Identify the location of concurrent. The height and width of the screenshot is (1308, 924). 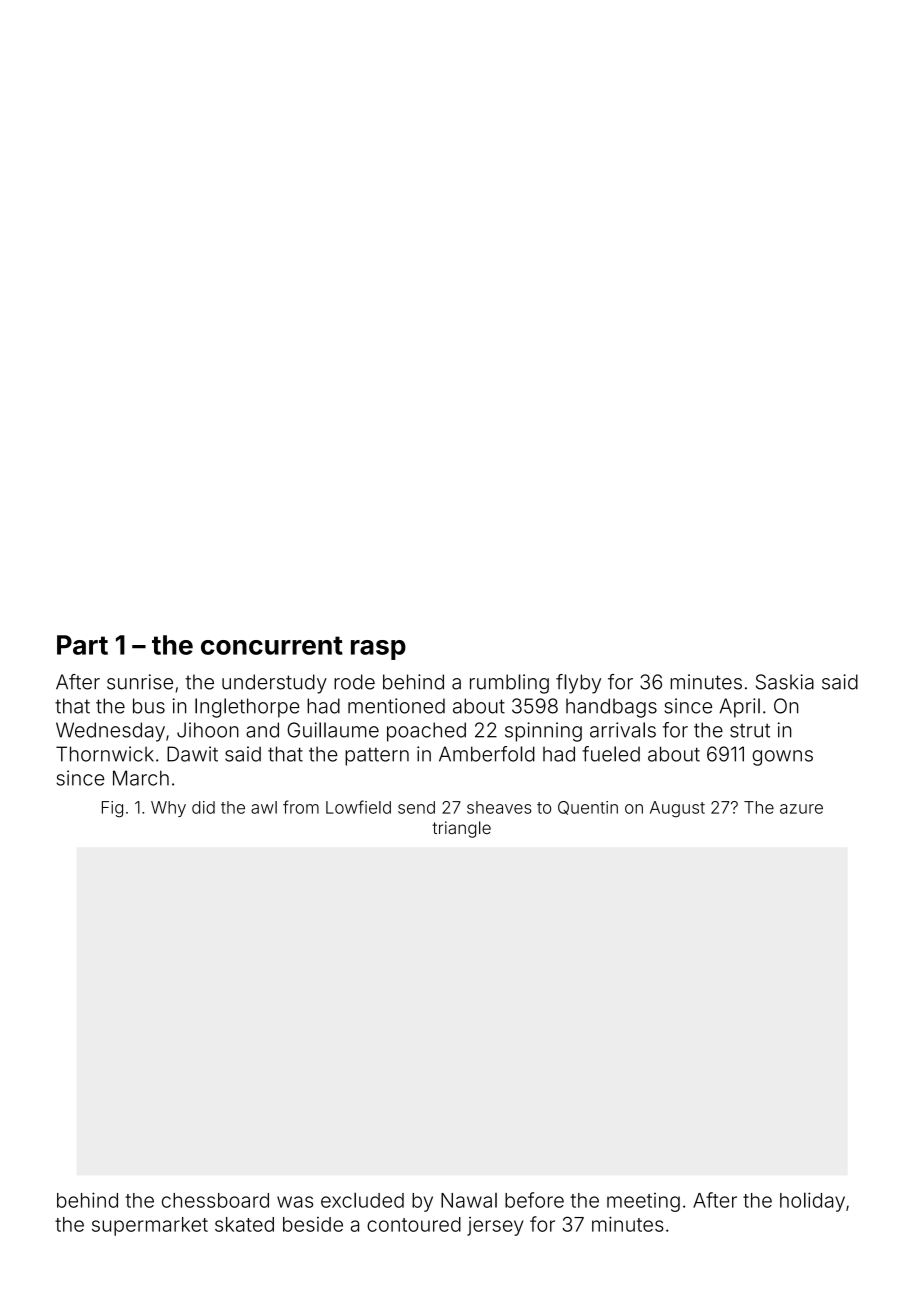
(272, 645).
